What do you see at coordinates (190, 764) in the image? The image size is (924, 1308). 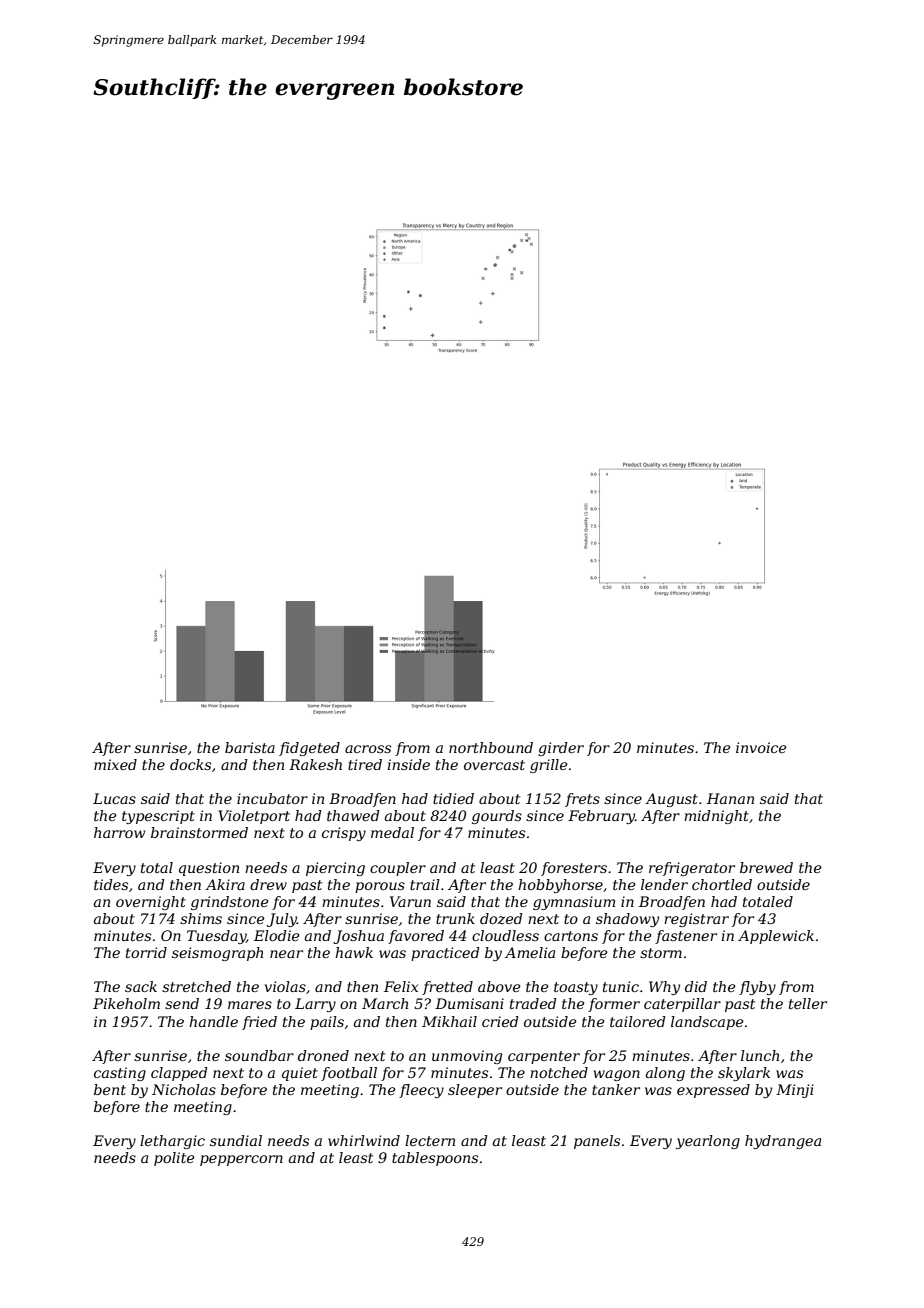 I see `docks` at bounding box center [190, 764].
